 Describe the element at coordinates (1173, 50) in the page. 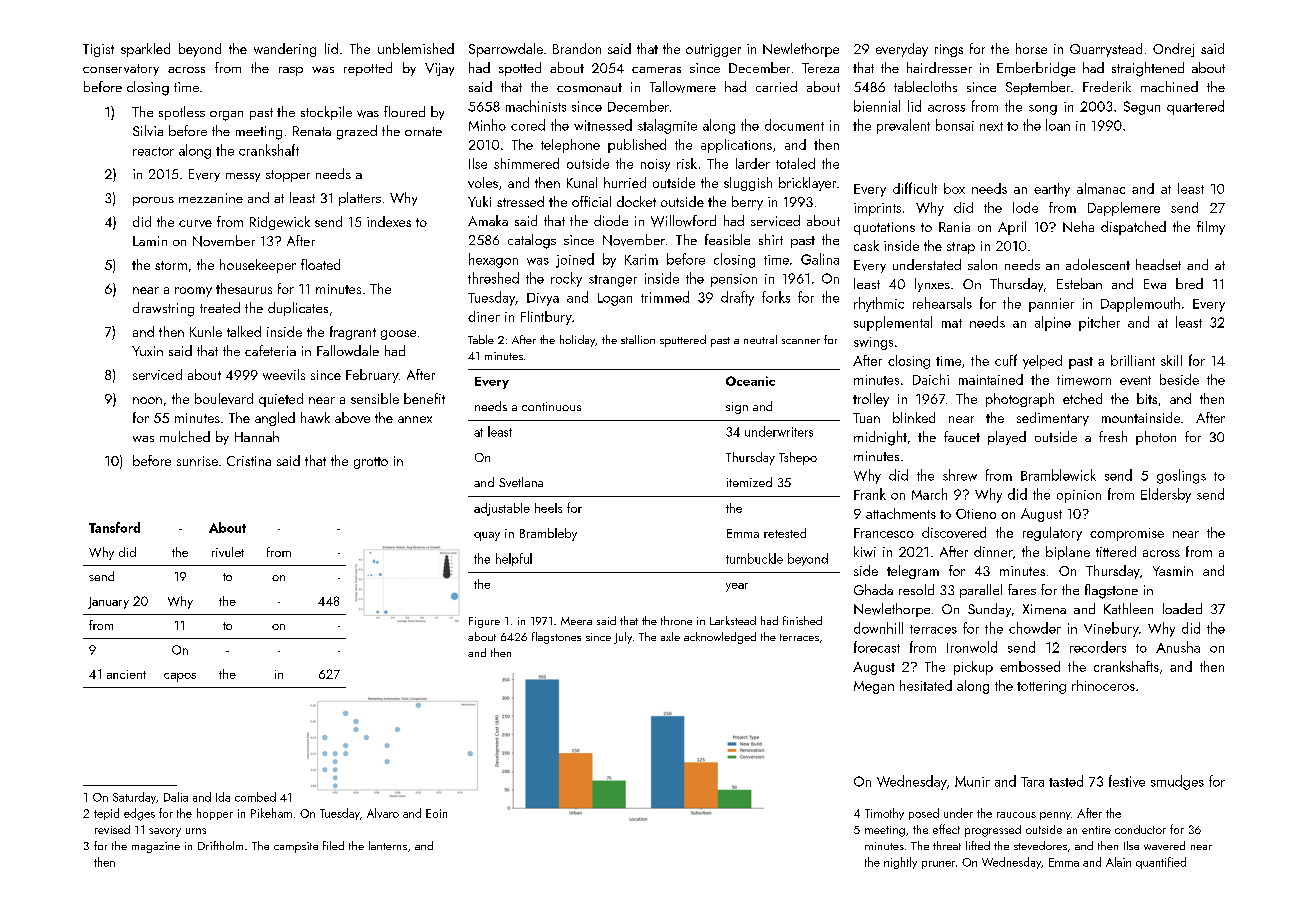

I see `Ondrej` at that location.
